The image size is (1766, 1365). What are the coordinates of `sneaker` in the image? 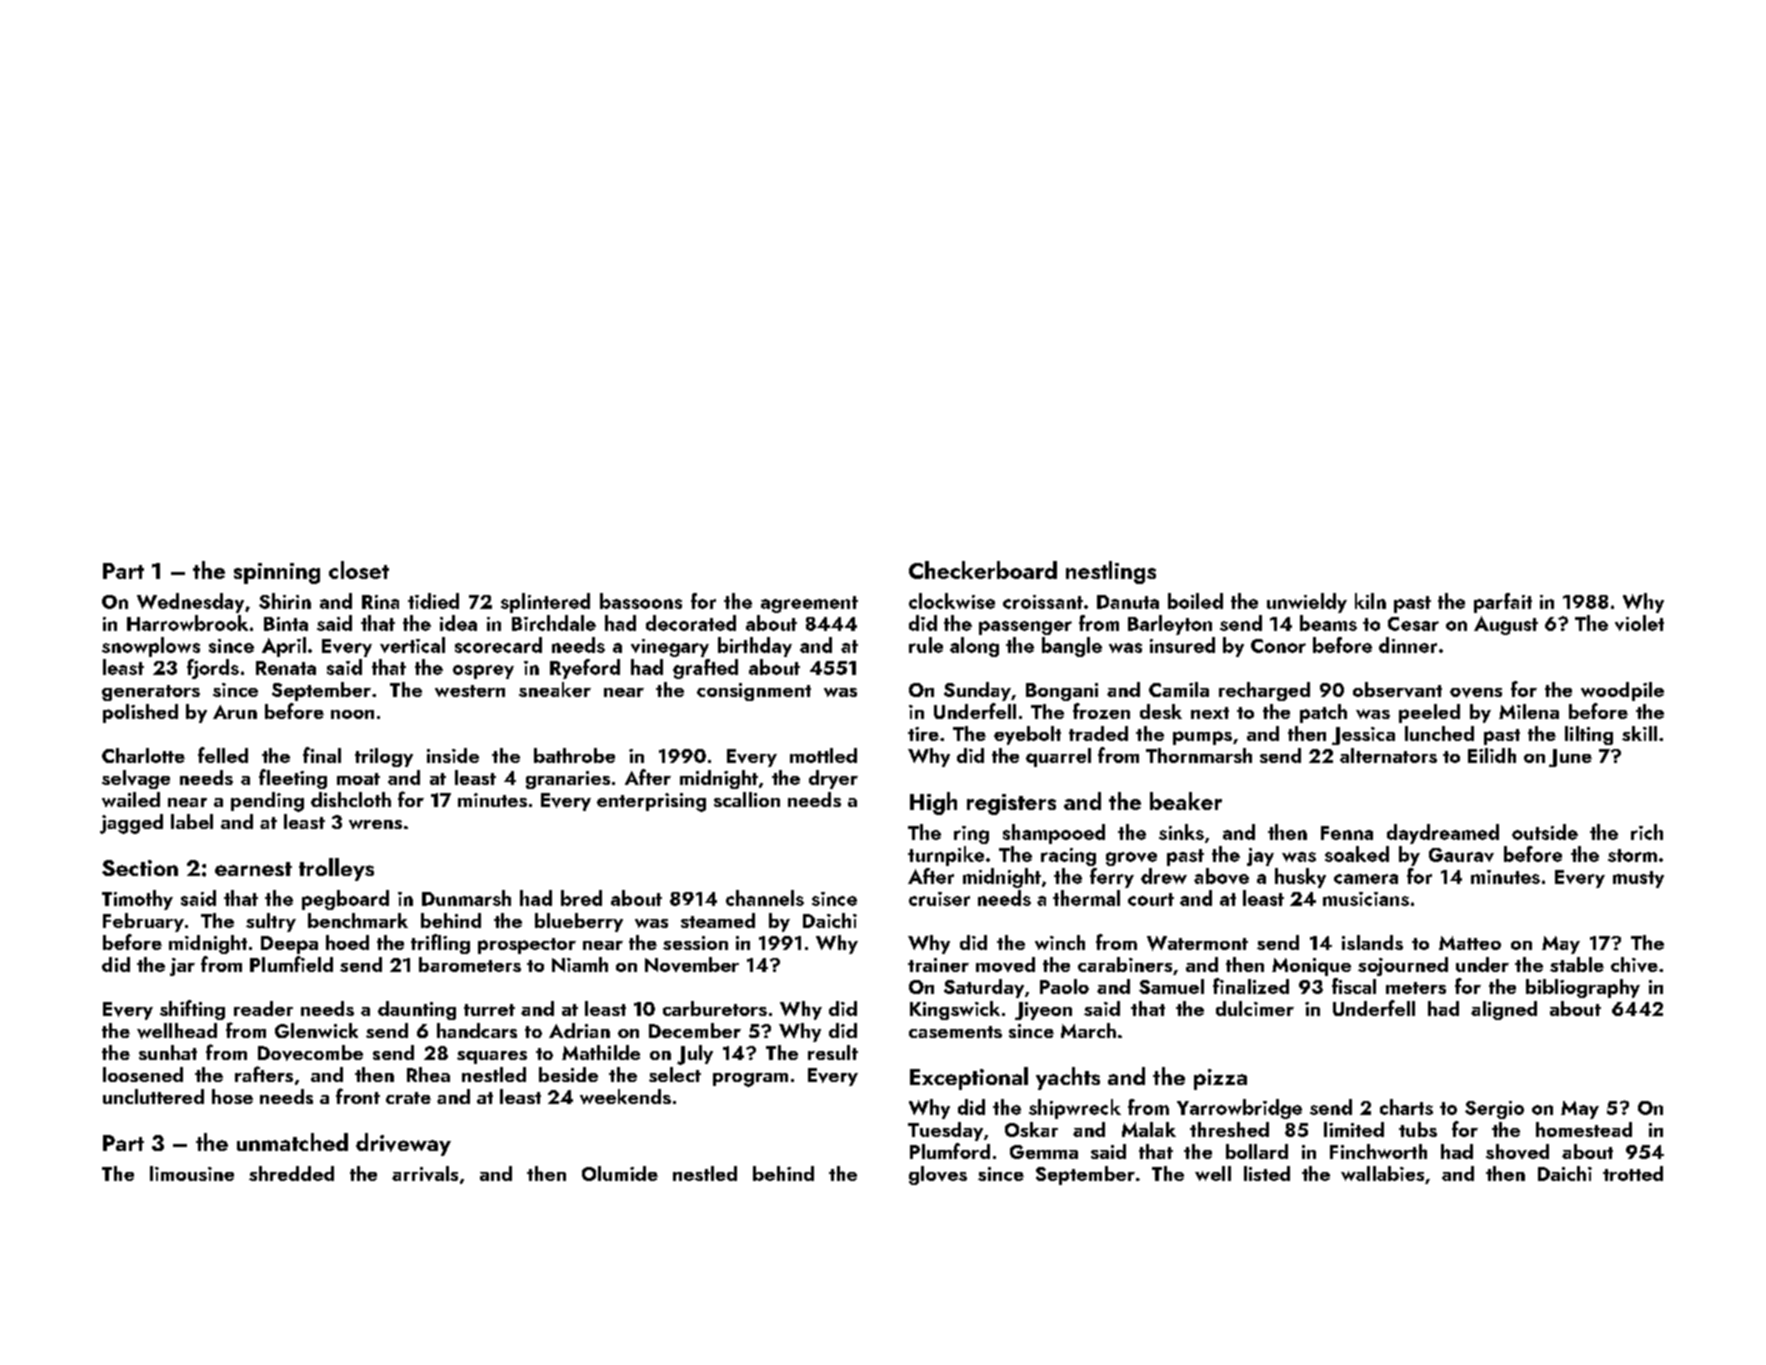 It's located at (555, 689).
